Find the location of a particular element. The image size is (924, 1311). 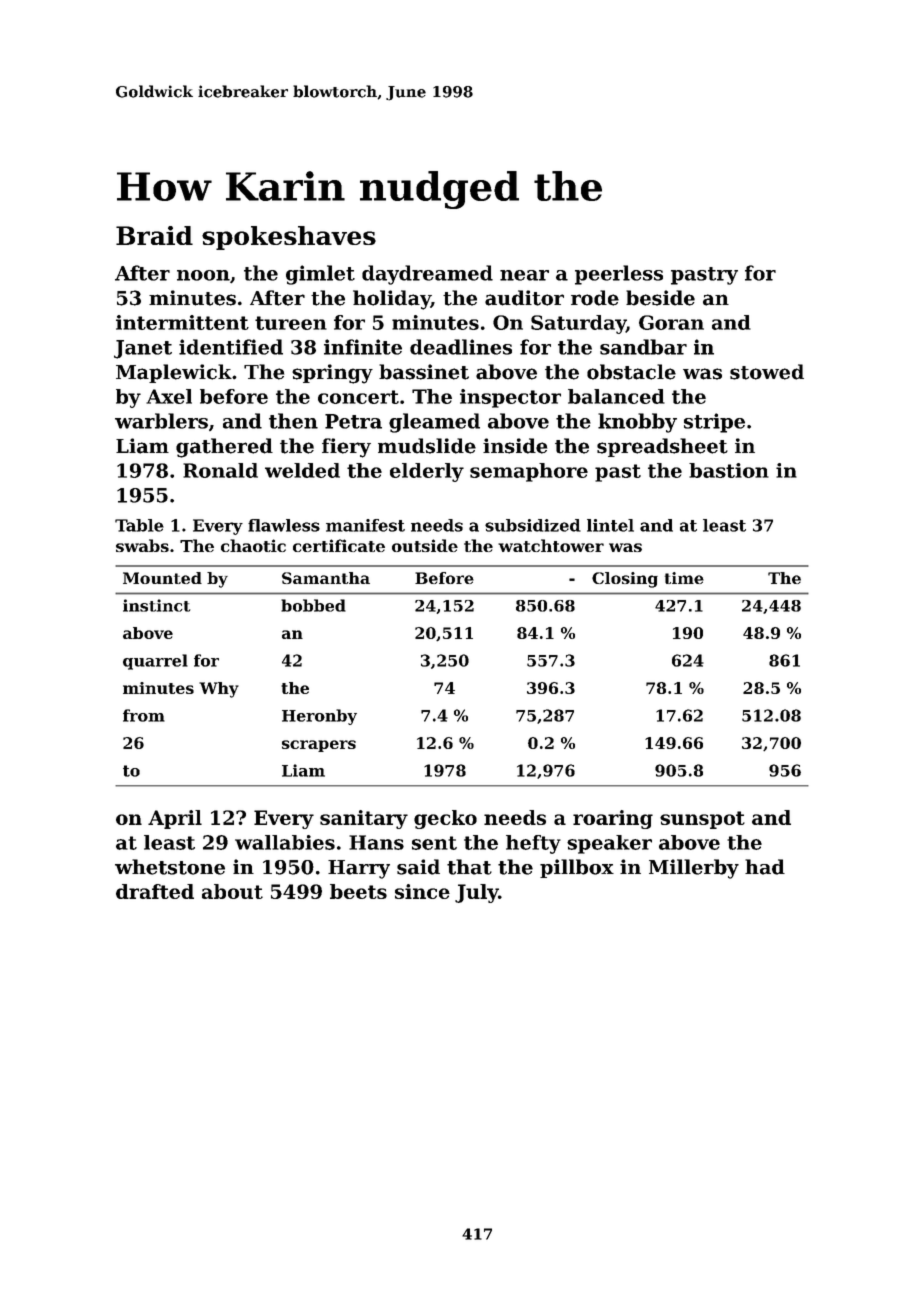

bastion is located at coordinates (729, 470).
